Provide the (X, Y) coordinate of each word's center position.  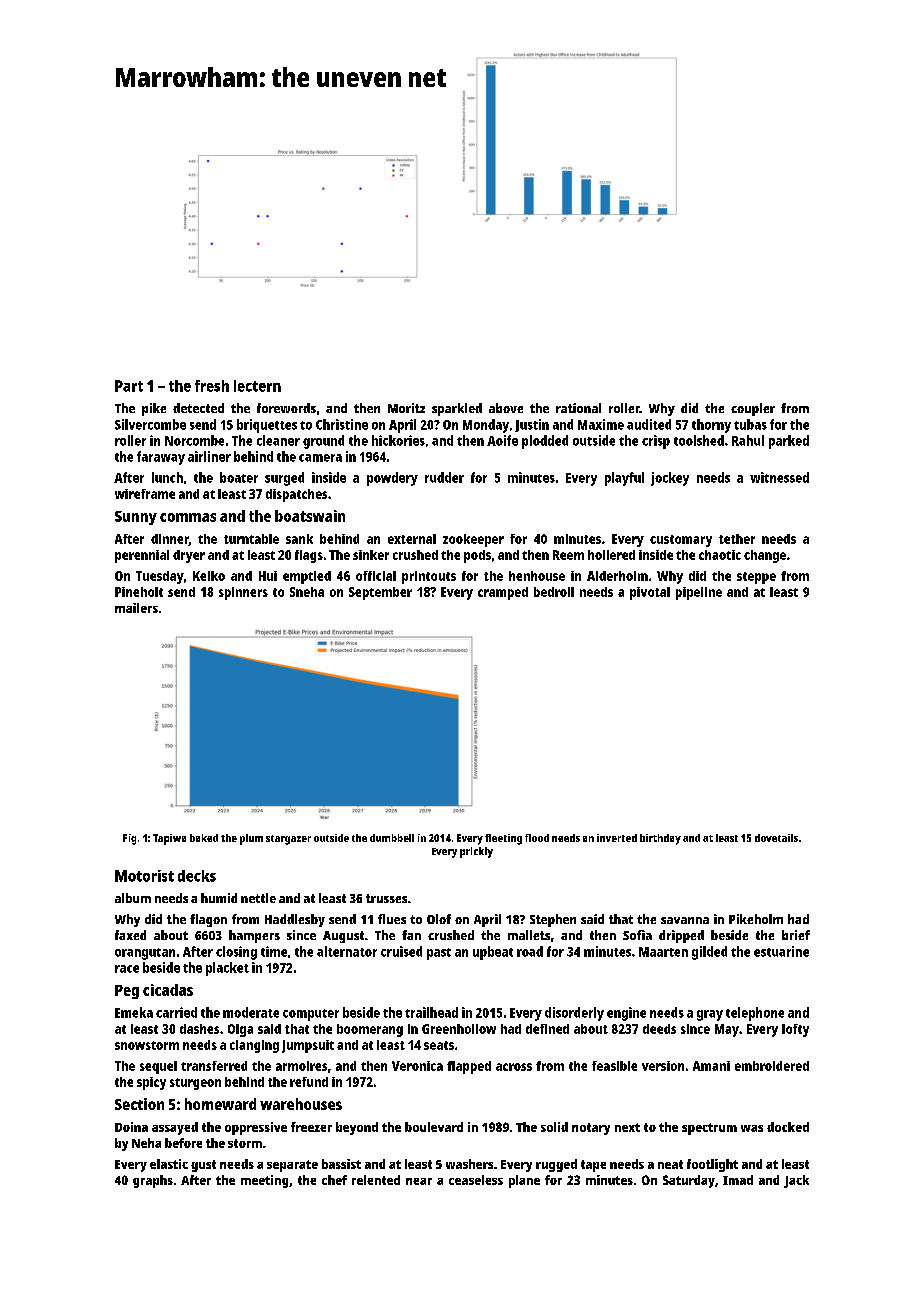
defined (547, 1029)
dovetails (776, 838)
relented (376, 1180)
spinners (243, 593)
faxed (130, 935)
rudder (444, 477)
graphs (153, 1181)
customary (681, 541)
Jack (796, 1181)
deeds (659, 1029)
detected (198, 408)
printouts (429, 577)
